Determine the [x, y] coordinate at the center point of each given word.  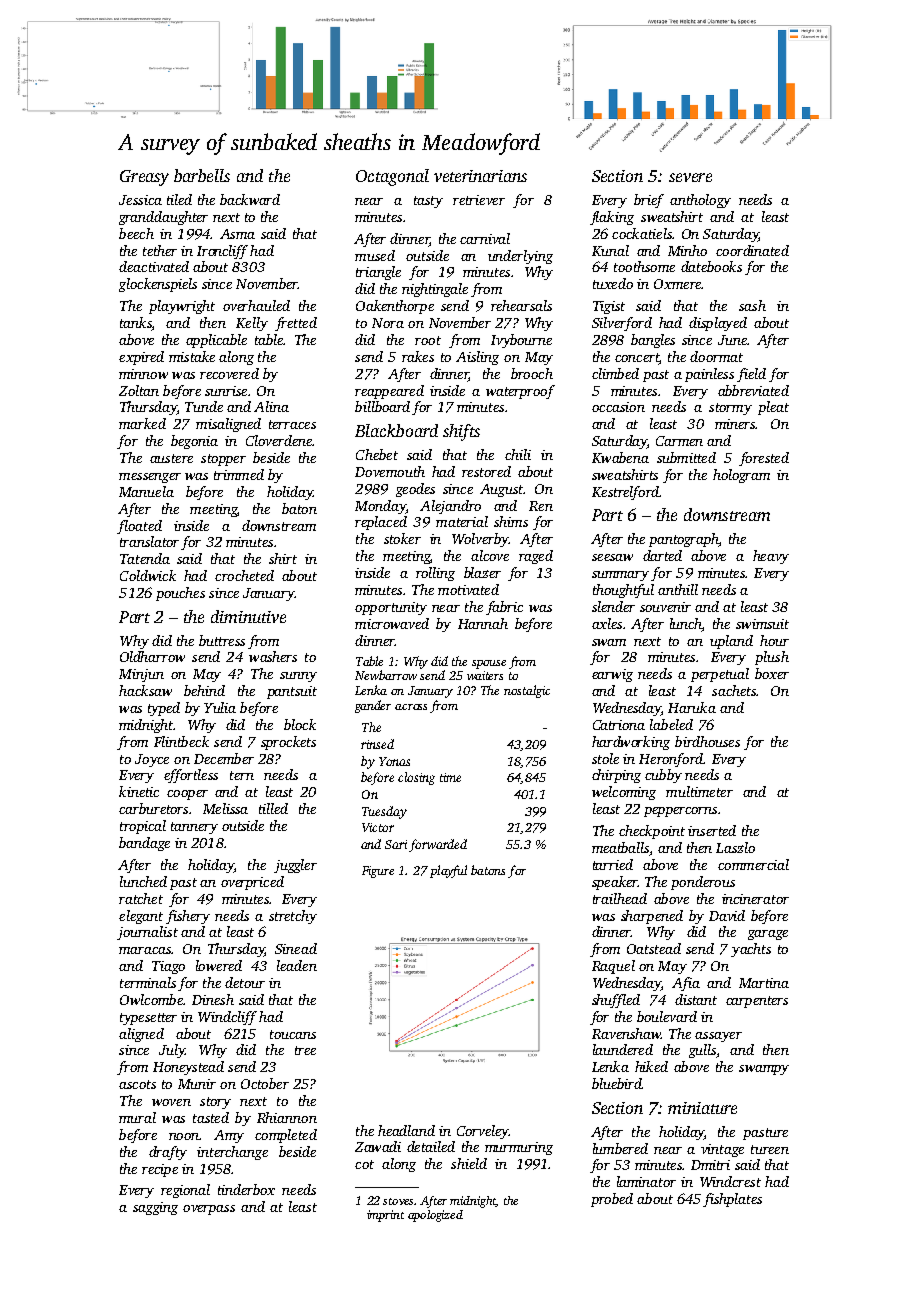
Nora [388, 323]
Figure [378, 872]
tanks [136, 324]
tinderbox [246, 1189]
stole [605, 758]
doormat [716, 356]
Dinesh [213, 999]
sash [752, 305]
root [428, 340]
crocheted [244, 575]
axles [607, 623]
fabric [504, 608]
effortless [191, 776]
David [727, 915]
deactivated [154, 266]
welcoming [624, 793]
